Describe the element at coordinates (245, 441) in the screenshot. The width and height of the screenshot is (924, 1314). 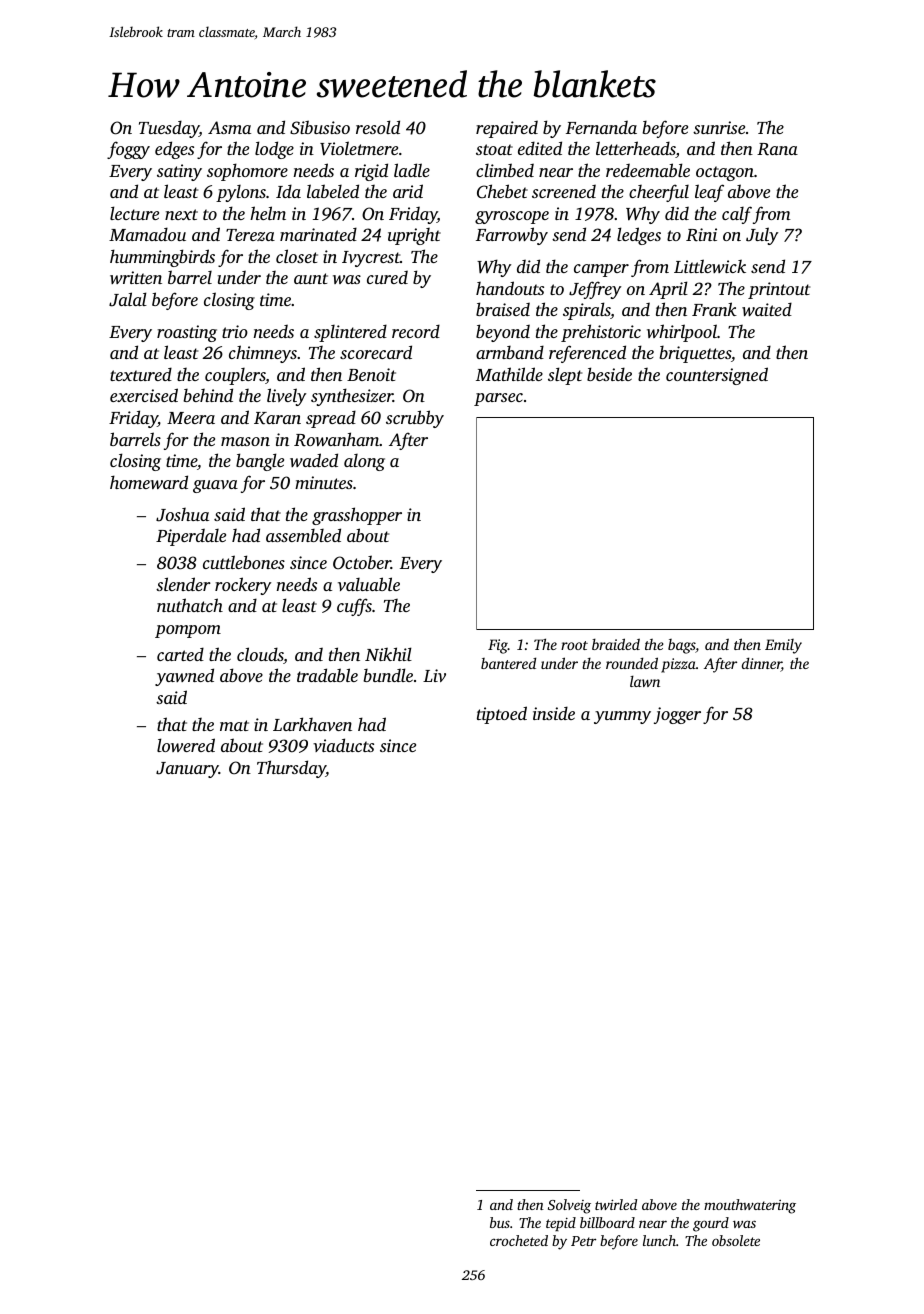
I see `mason` at that location.
